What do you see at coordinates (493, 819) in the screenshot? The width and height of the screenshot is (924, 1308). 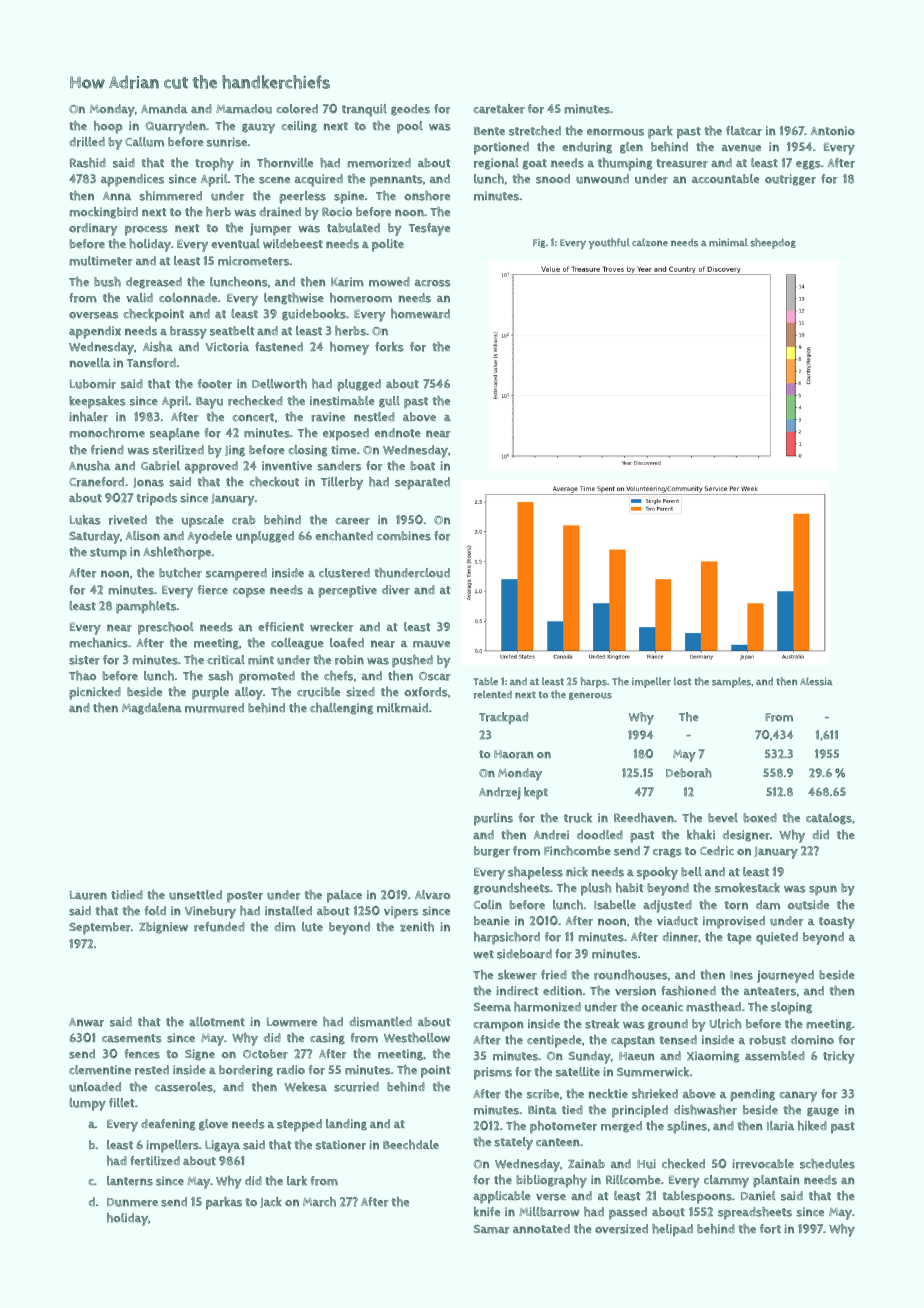 I see `purlins` at bounding box center [493, 819].
